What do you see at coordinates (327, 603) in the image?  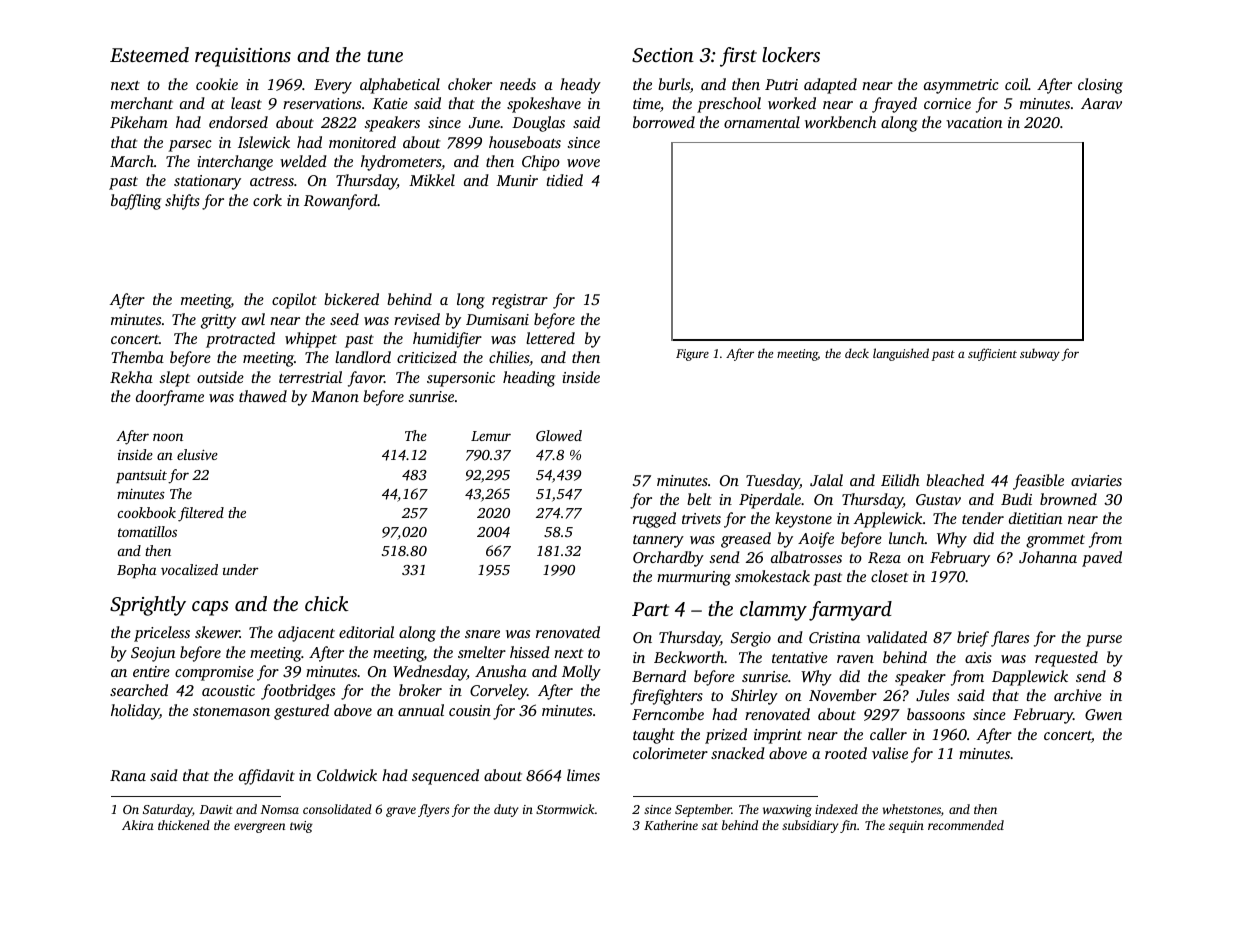 I see `chick` at bounding box center [327, 603].
